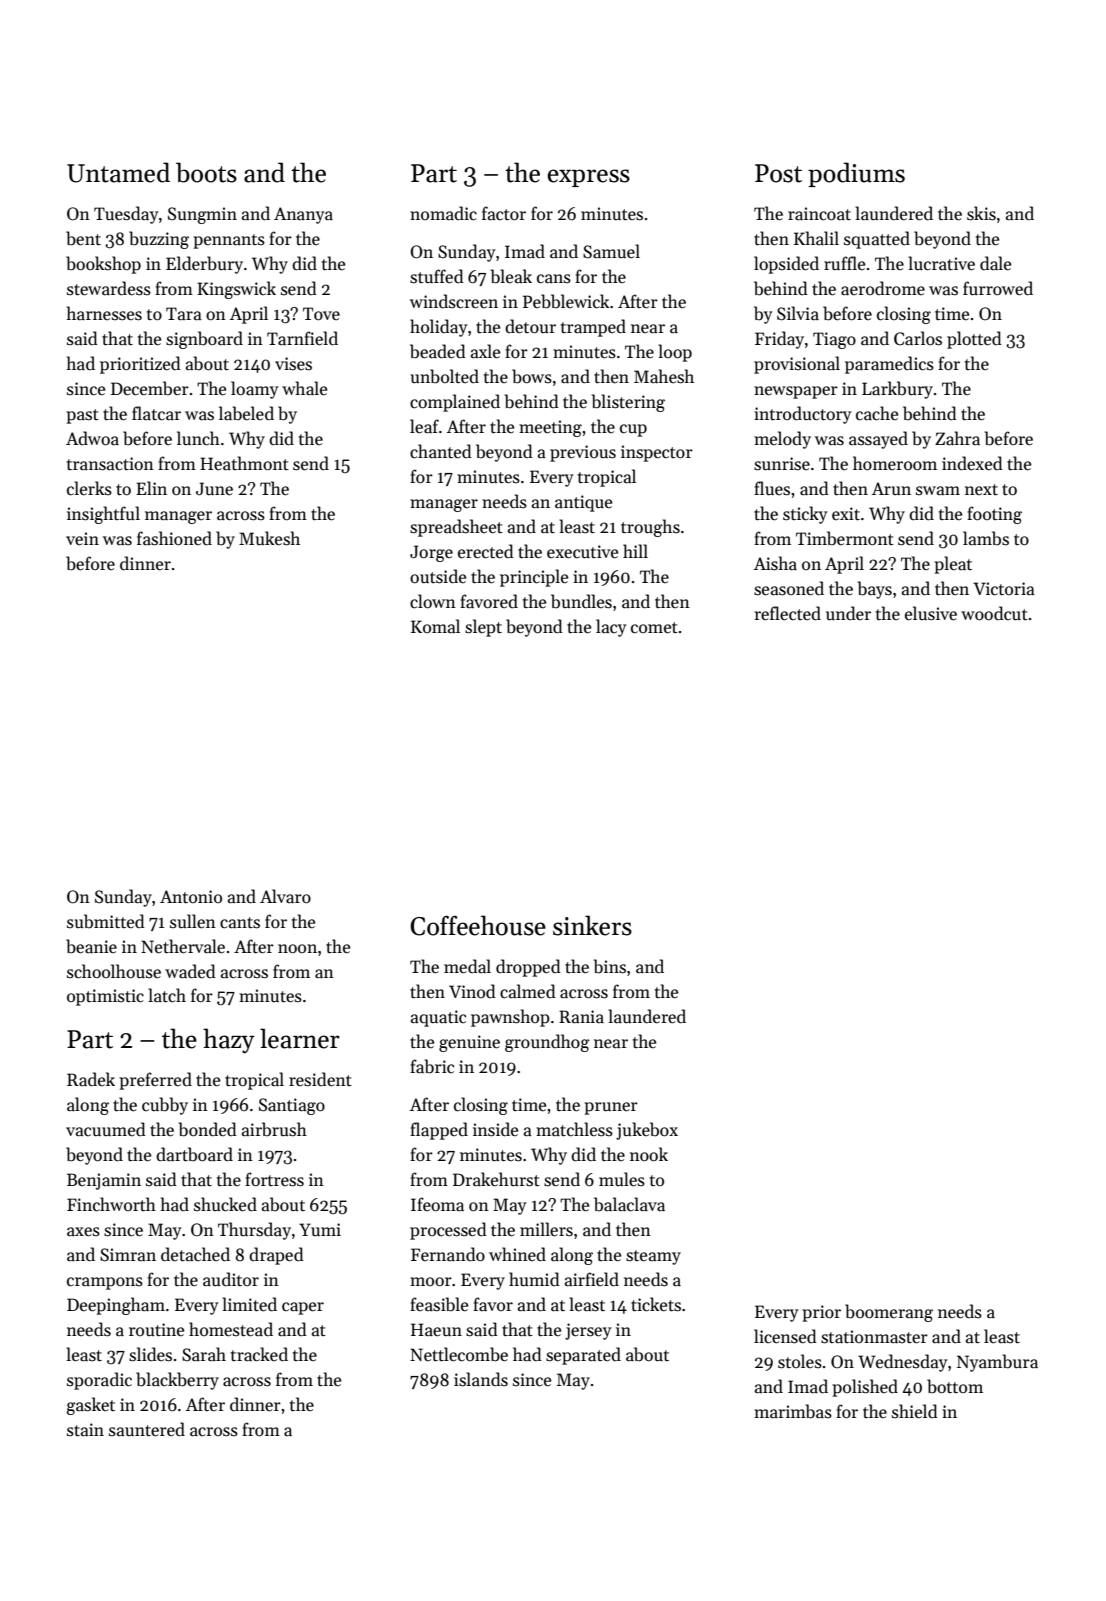 This screenshot has height=1601, width=1106. Describe the element at coordinates (592, 925) in the screenshot. I see `sinkers` at that location.
